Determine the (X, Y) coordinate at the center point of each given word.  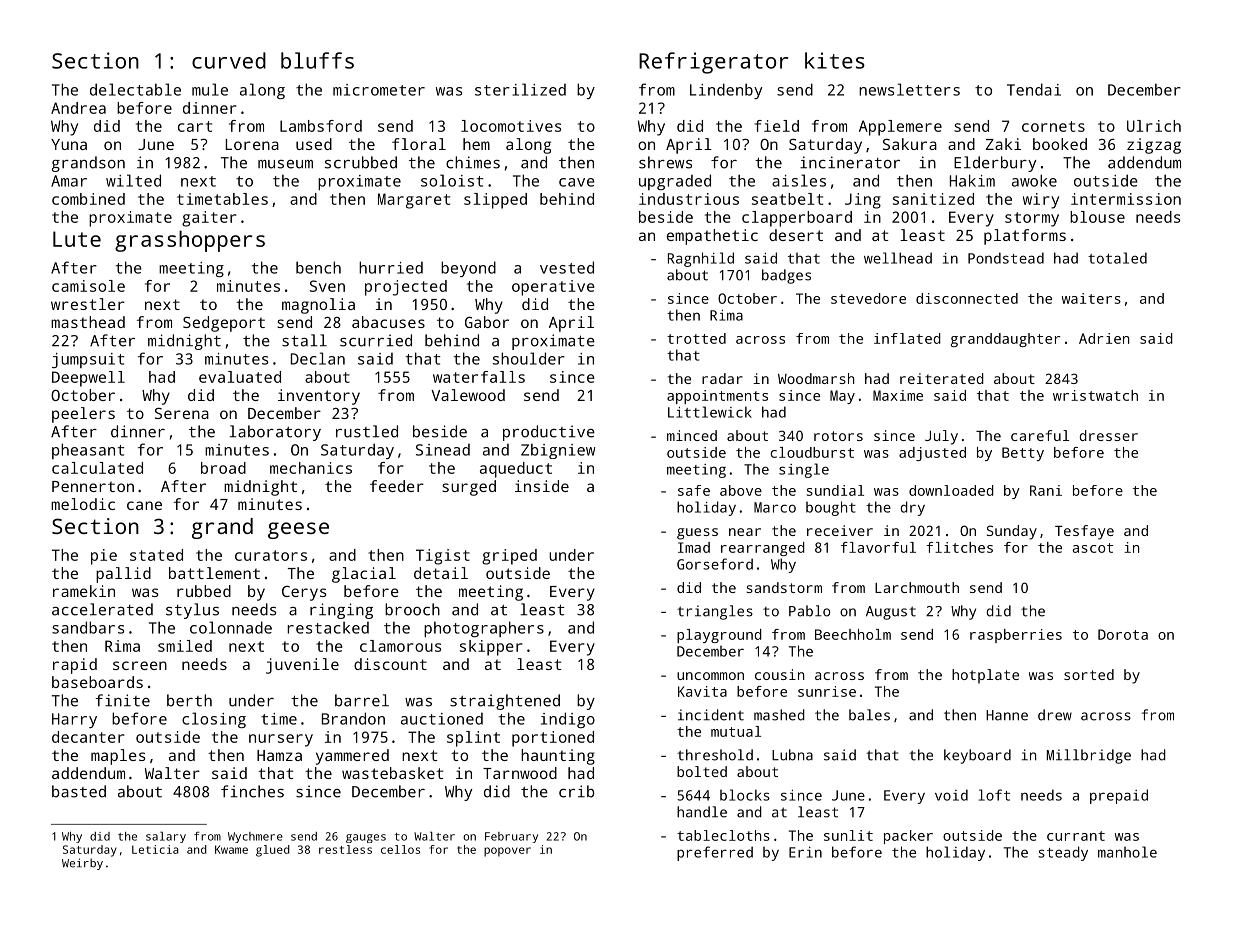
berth (189, 700)
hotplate (985, 676)
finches (252, 791)
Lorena (252, 144)
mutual (736, 731)
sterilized (520, 89)
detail (441, 573)
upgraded (675, 182)
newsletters (909, 89)
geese (298, 530)
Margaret (414, 201)
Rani (1046, 490)
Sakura (910, 144)
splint (473, 739)
